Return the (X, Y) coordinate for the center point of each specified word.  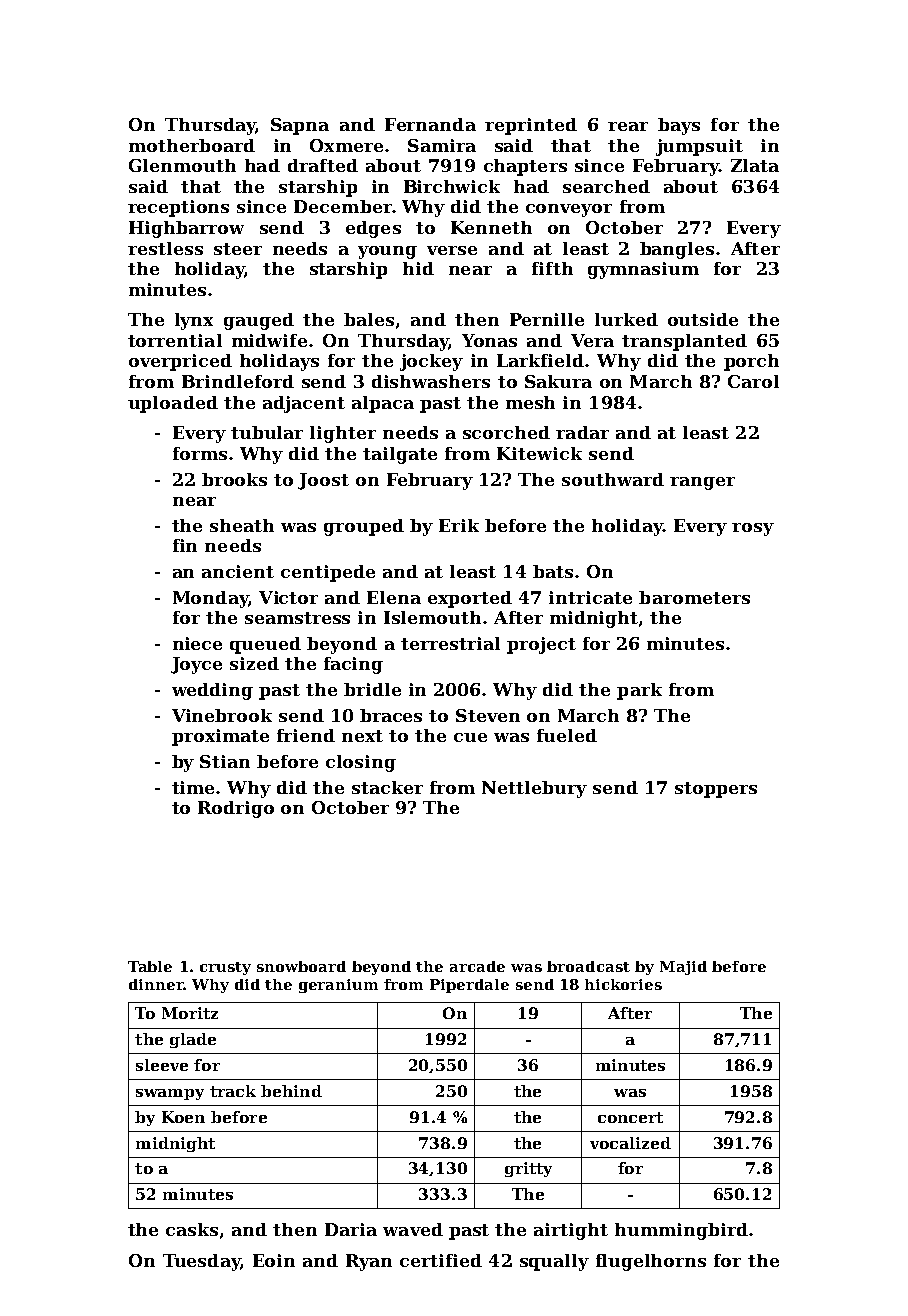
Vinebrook (222, 715)
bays (679, 126)
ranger (702, 483)
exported (470, 599)
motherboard (192, 145)
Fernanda (430, 124)
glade (193, 1040)
